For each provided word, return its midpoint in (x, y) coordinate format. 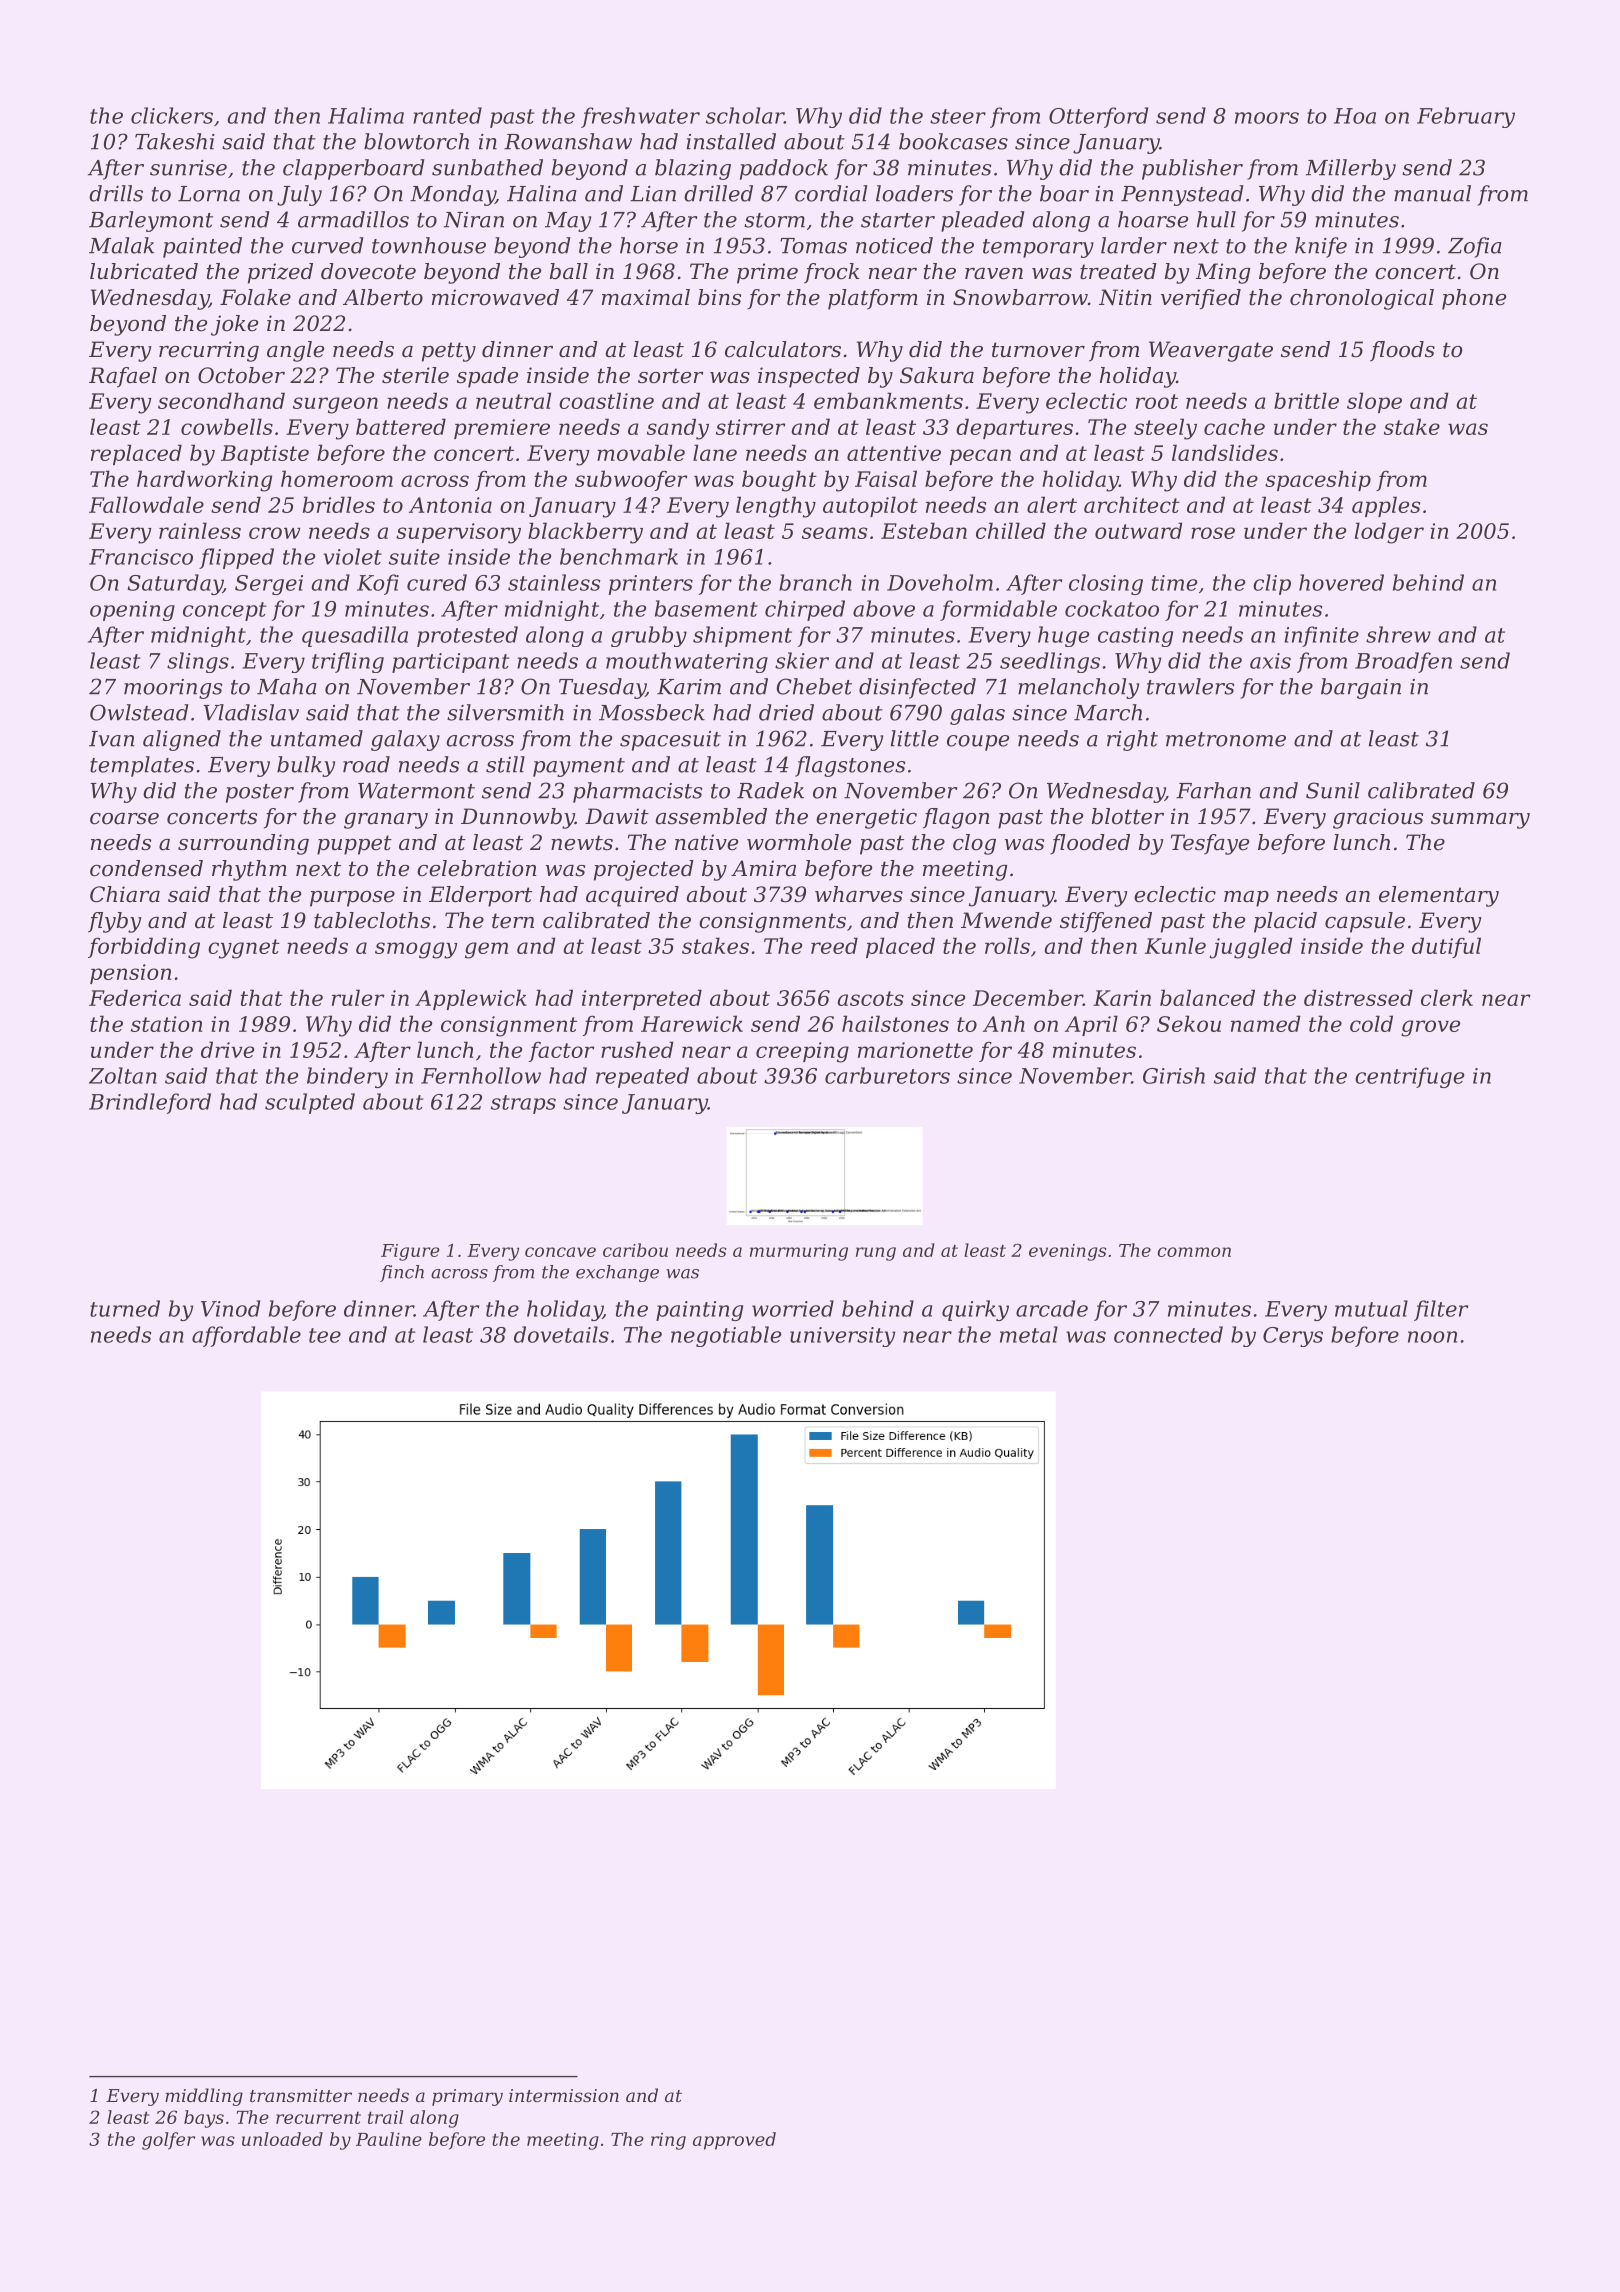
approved (734, 2141)
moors (1267, 118)
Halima (366, 115)
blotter (1128, 816)
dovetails (561, 1334)
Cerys (1293, 1337)
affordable (246, 1336)
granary (386, 821)
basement (706, 608)
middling (204, 2097)
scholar (745, 115)
